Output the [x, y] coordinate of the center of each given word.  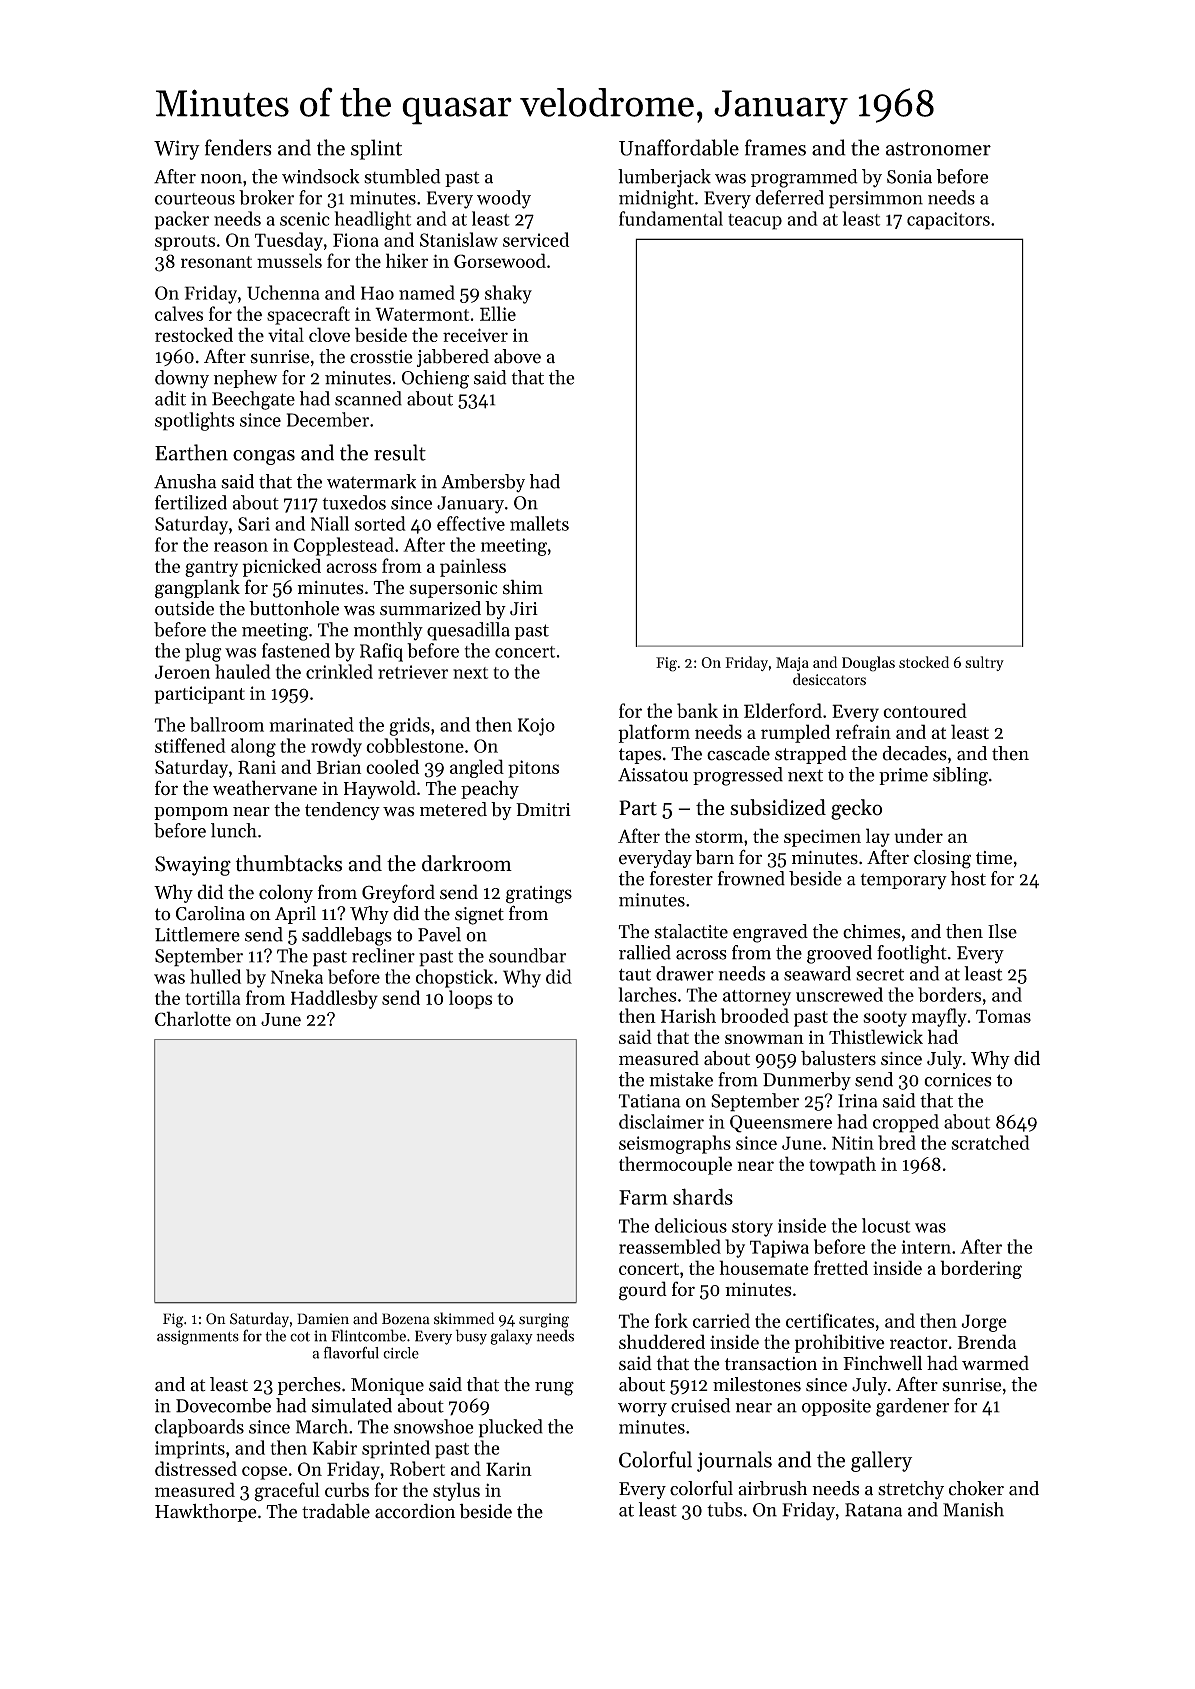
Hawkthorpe [206, 1512]
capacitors [948, 221]
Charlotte [193, 1018]
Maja [792, 664]
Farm [643, 1197]
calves [179, 313]
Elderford [783, 710]
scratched [990, 1142]
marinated [311, 724]
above [517, 356]
